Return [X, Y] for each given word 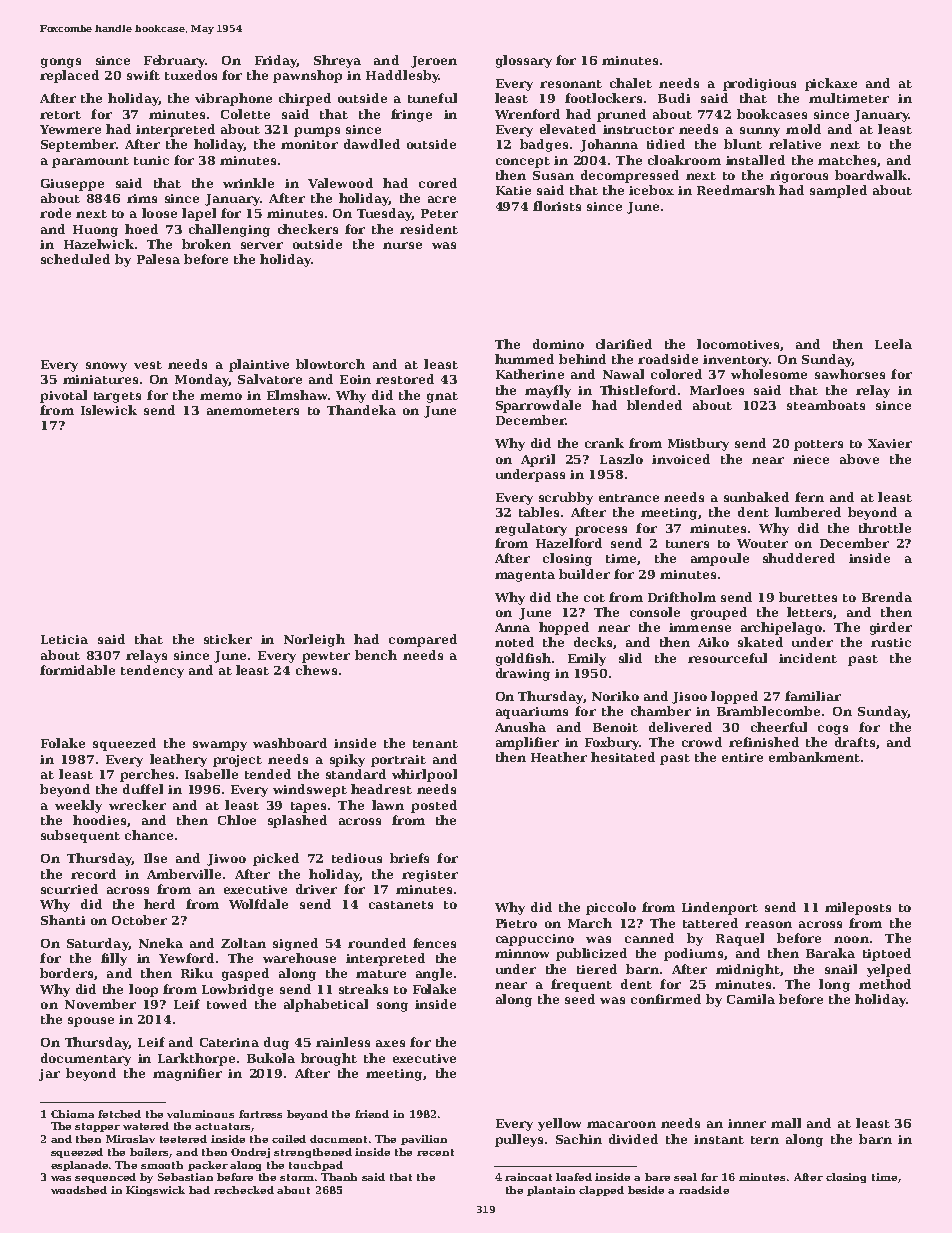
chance [149, 835]
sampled [838, 191]
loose [159, 213]
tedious [357, 858]
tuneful [432, 98]
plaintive [259, 365]
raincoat [528, 1177]
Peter [439, 213]
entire [742, 757]
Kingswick [155, 1191]
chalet [631, 83]
